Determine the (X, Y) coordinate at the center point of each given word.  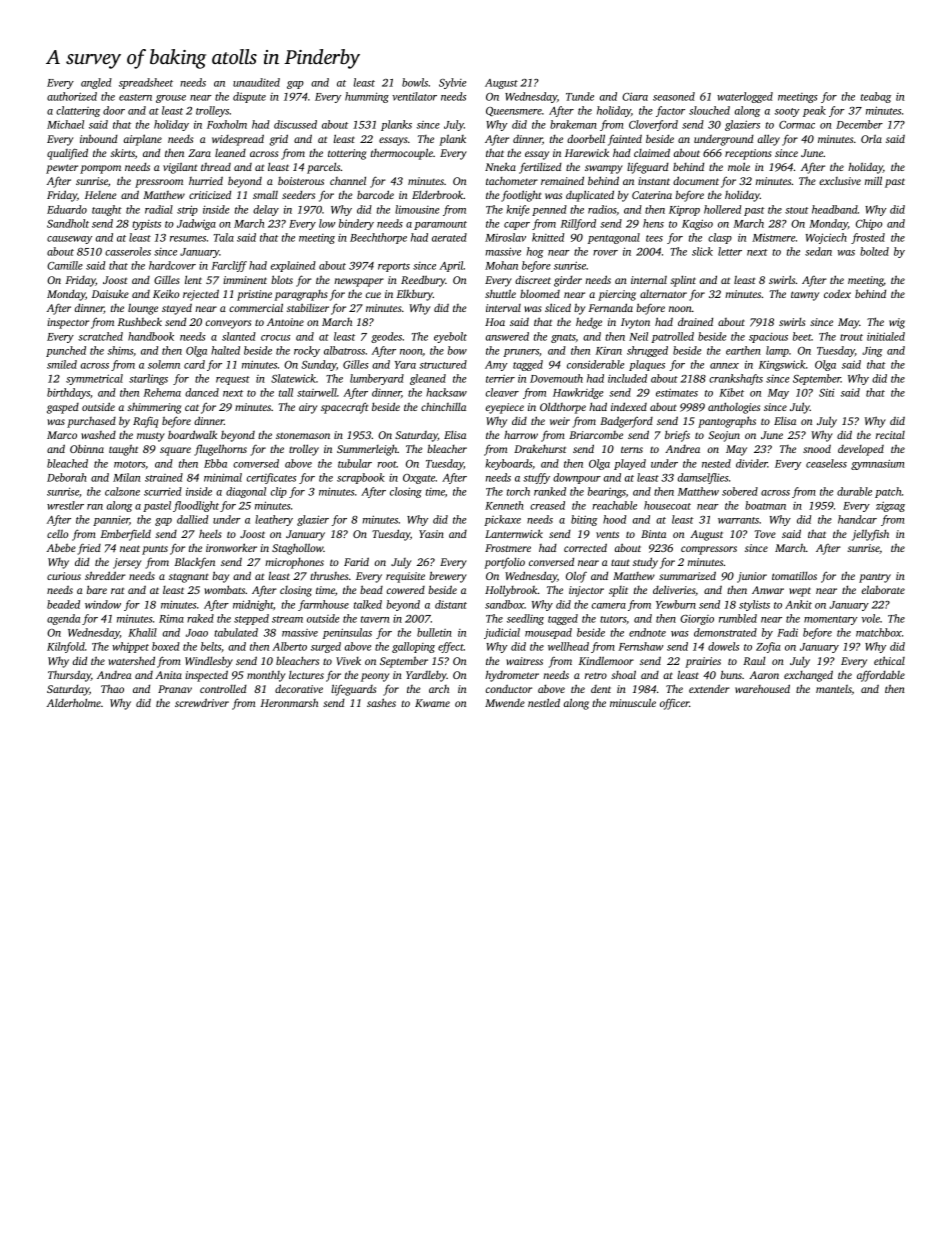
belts (211, 646)
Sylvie (452, 83)
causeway (69, 240)
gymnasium (878, 464)
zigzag (890, 507)
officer (674, 704)
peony (375, 677)
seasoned (674, 96)
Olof (576, 577)
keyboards (508, 464)
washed (98, 435)
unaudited (256, 82)
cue (373, 295)
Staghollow (297, 549)
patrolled (672, 337)
